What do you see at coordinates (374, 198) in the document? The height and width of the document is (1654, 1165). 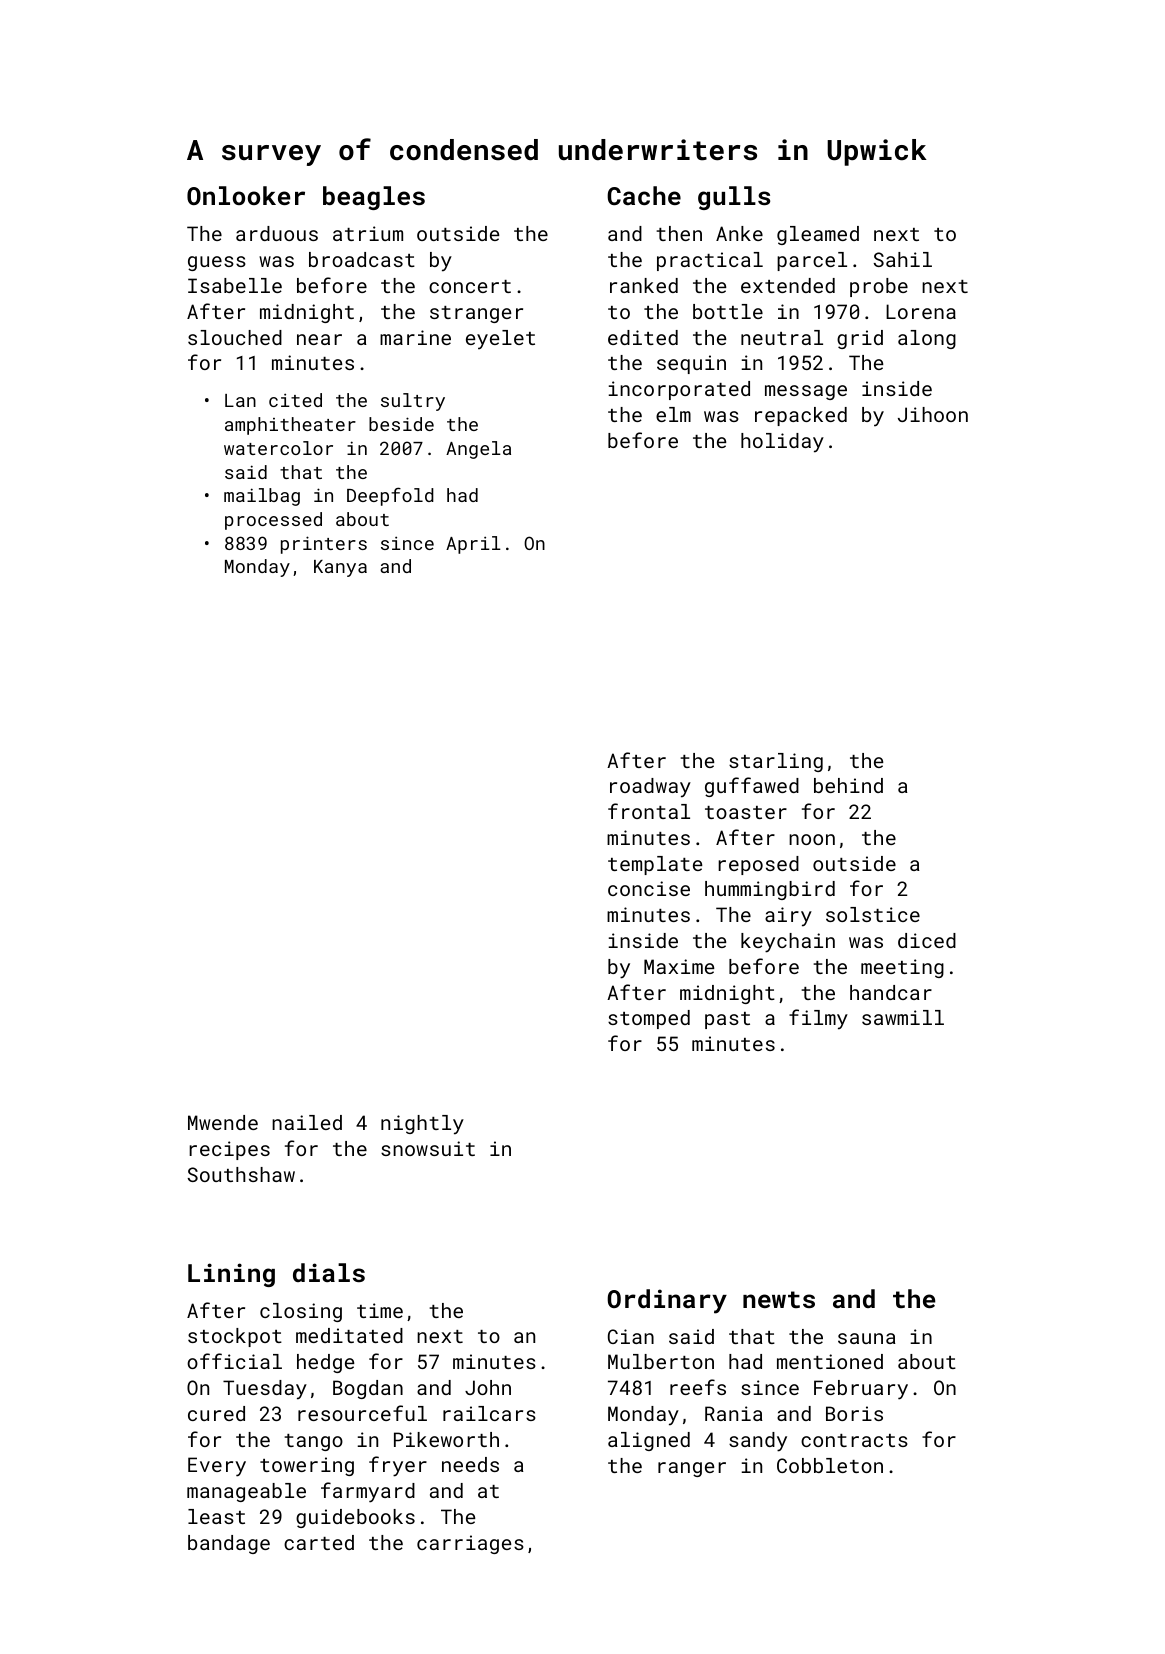 I see `beagles` at bounding box center [374, 198].
